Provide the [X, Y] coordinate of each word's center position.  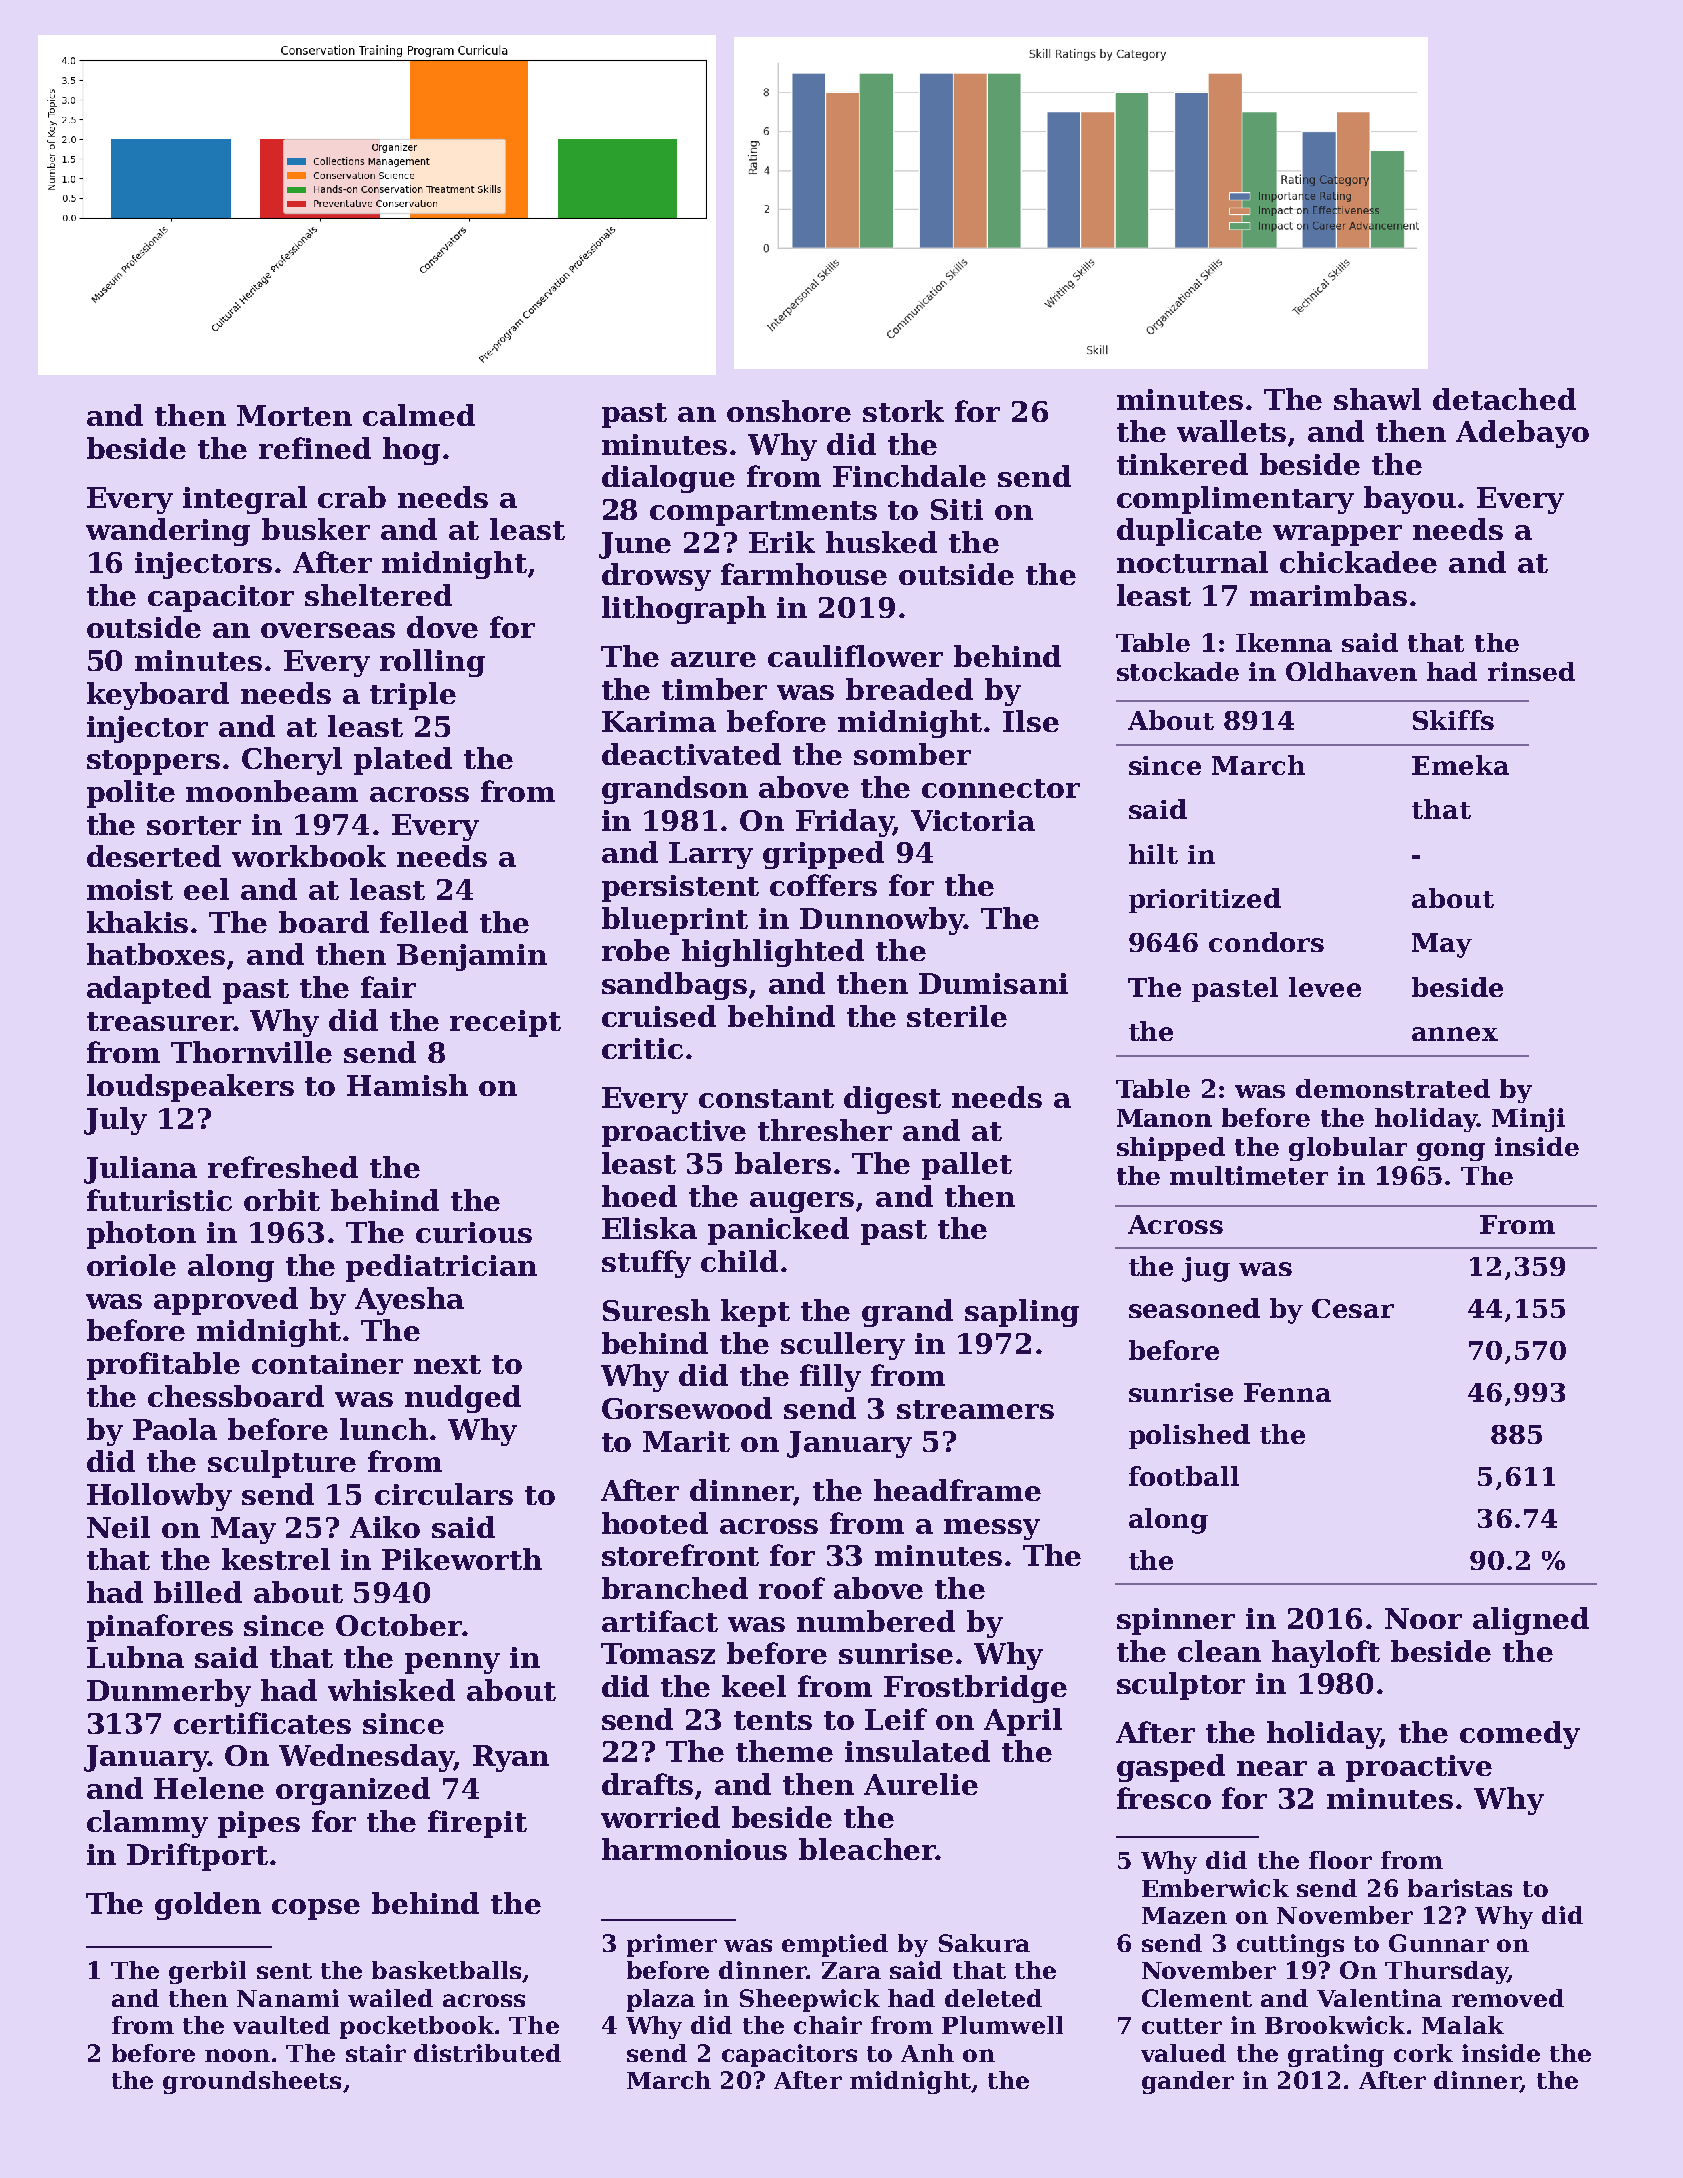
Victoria [973, 820]
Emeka [1460, 765]
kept [755, 1313]
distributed [487, 2053]
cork [1423, 2053]
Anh [927, 2053]
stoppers [153, 762]
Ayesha [409, 1301]
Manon [1164, 1118]
